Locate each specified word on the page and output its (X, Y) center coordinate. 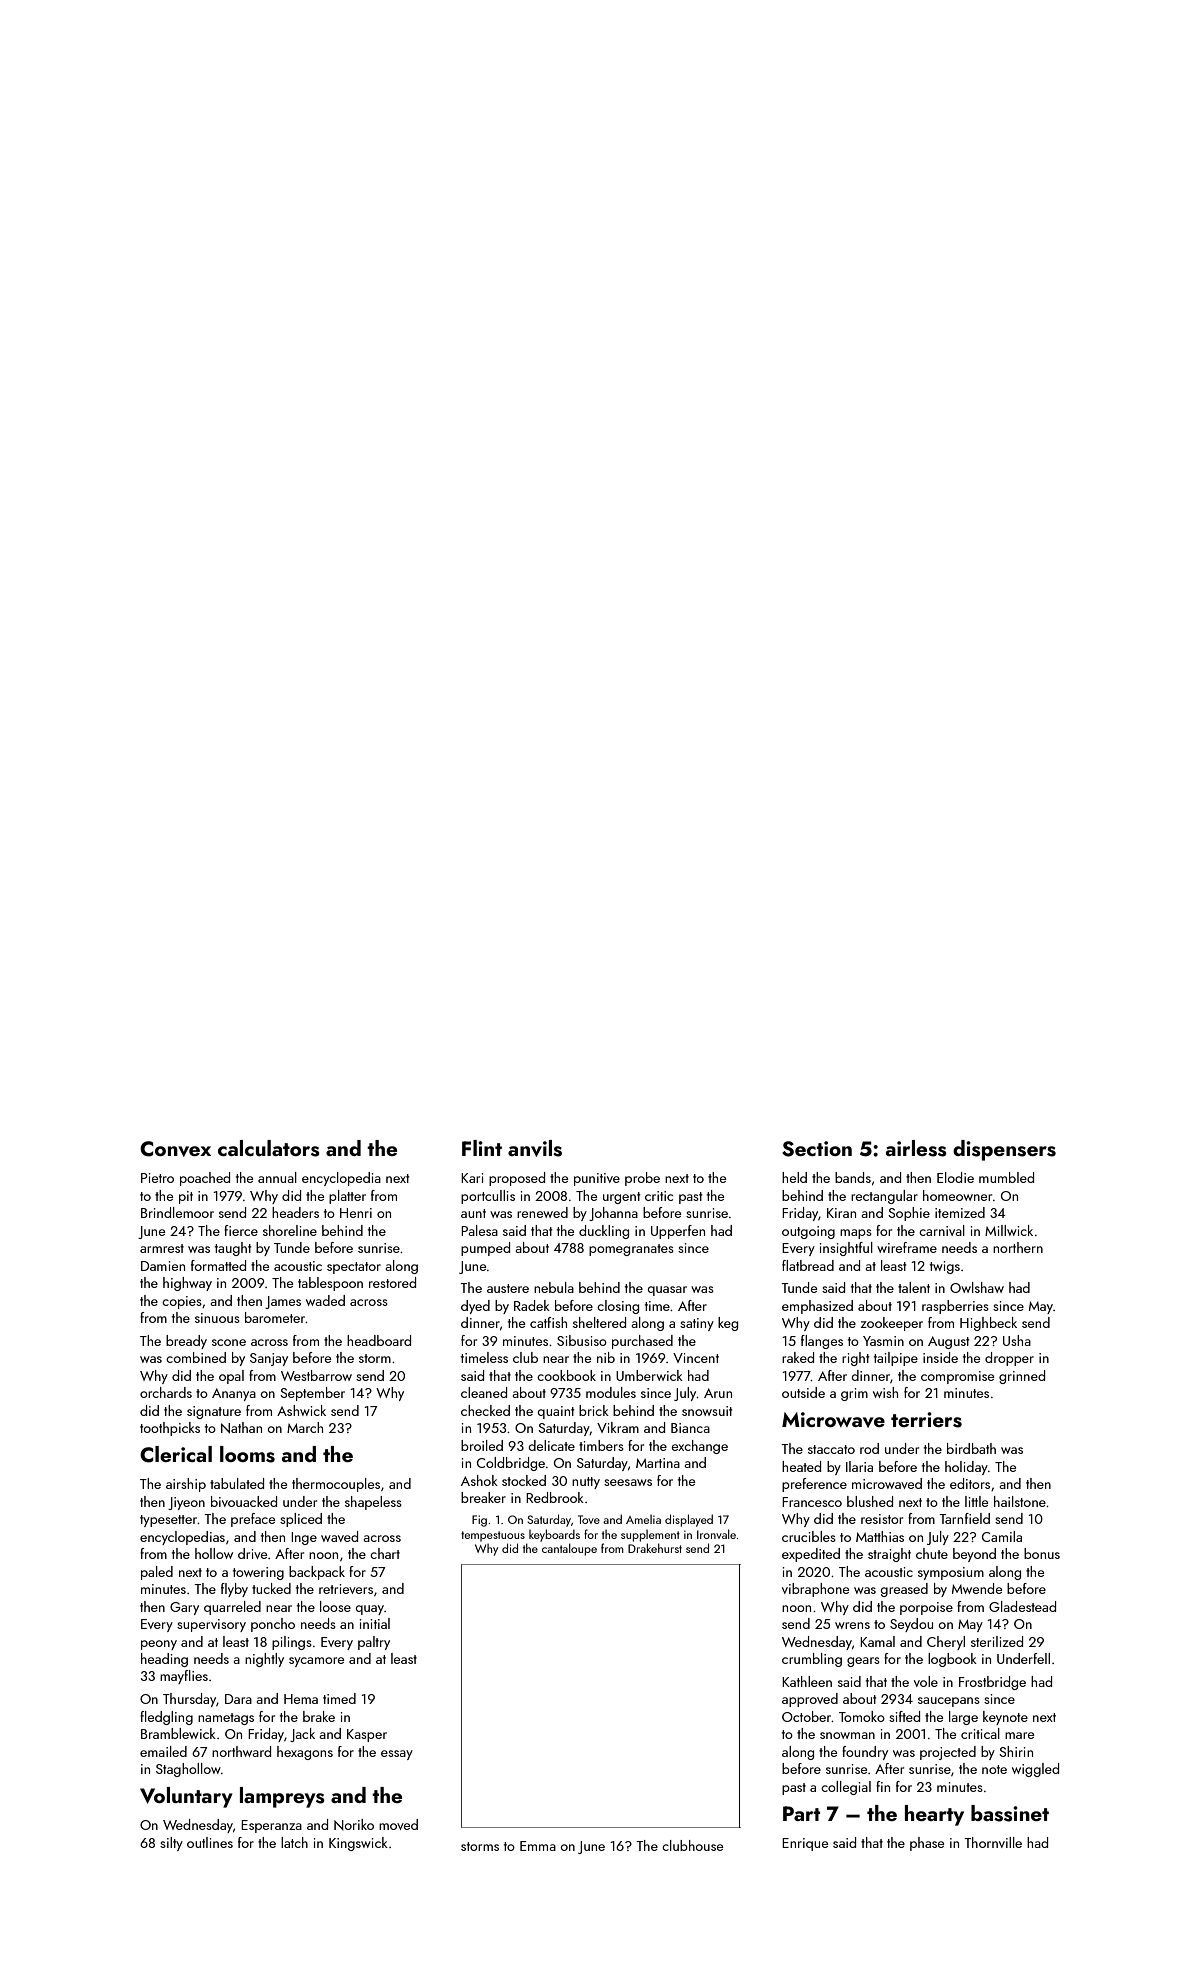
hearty (934, 1815)
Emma (538, 1846)
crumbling (812, 1660)
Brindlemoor (177, 1212)
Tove (589, 1519)
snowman (847, 1735)
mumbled (1006, 1177)
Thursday (189, 1700)
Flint (482, 1148)
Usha (1017, 1340)
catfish (548, 1322)
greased (904, 1590)
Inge (304, 1538)
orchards (166, 1392)
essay (397, 1755)
